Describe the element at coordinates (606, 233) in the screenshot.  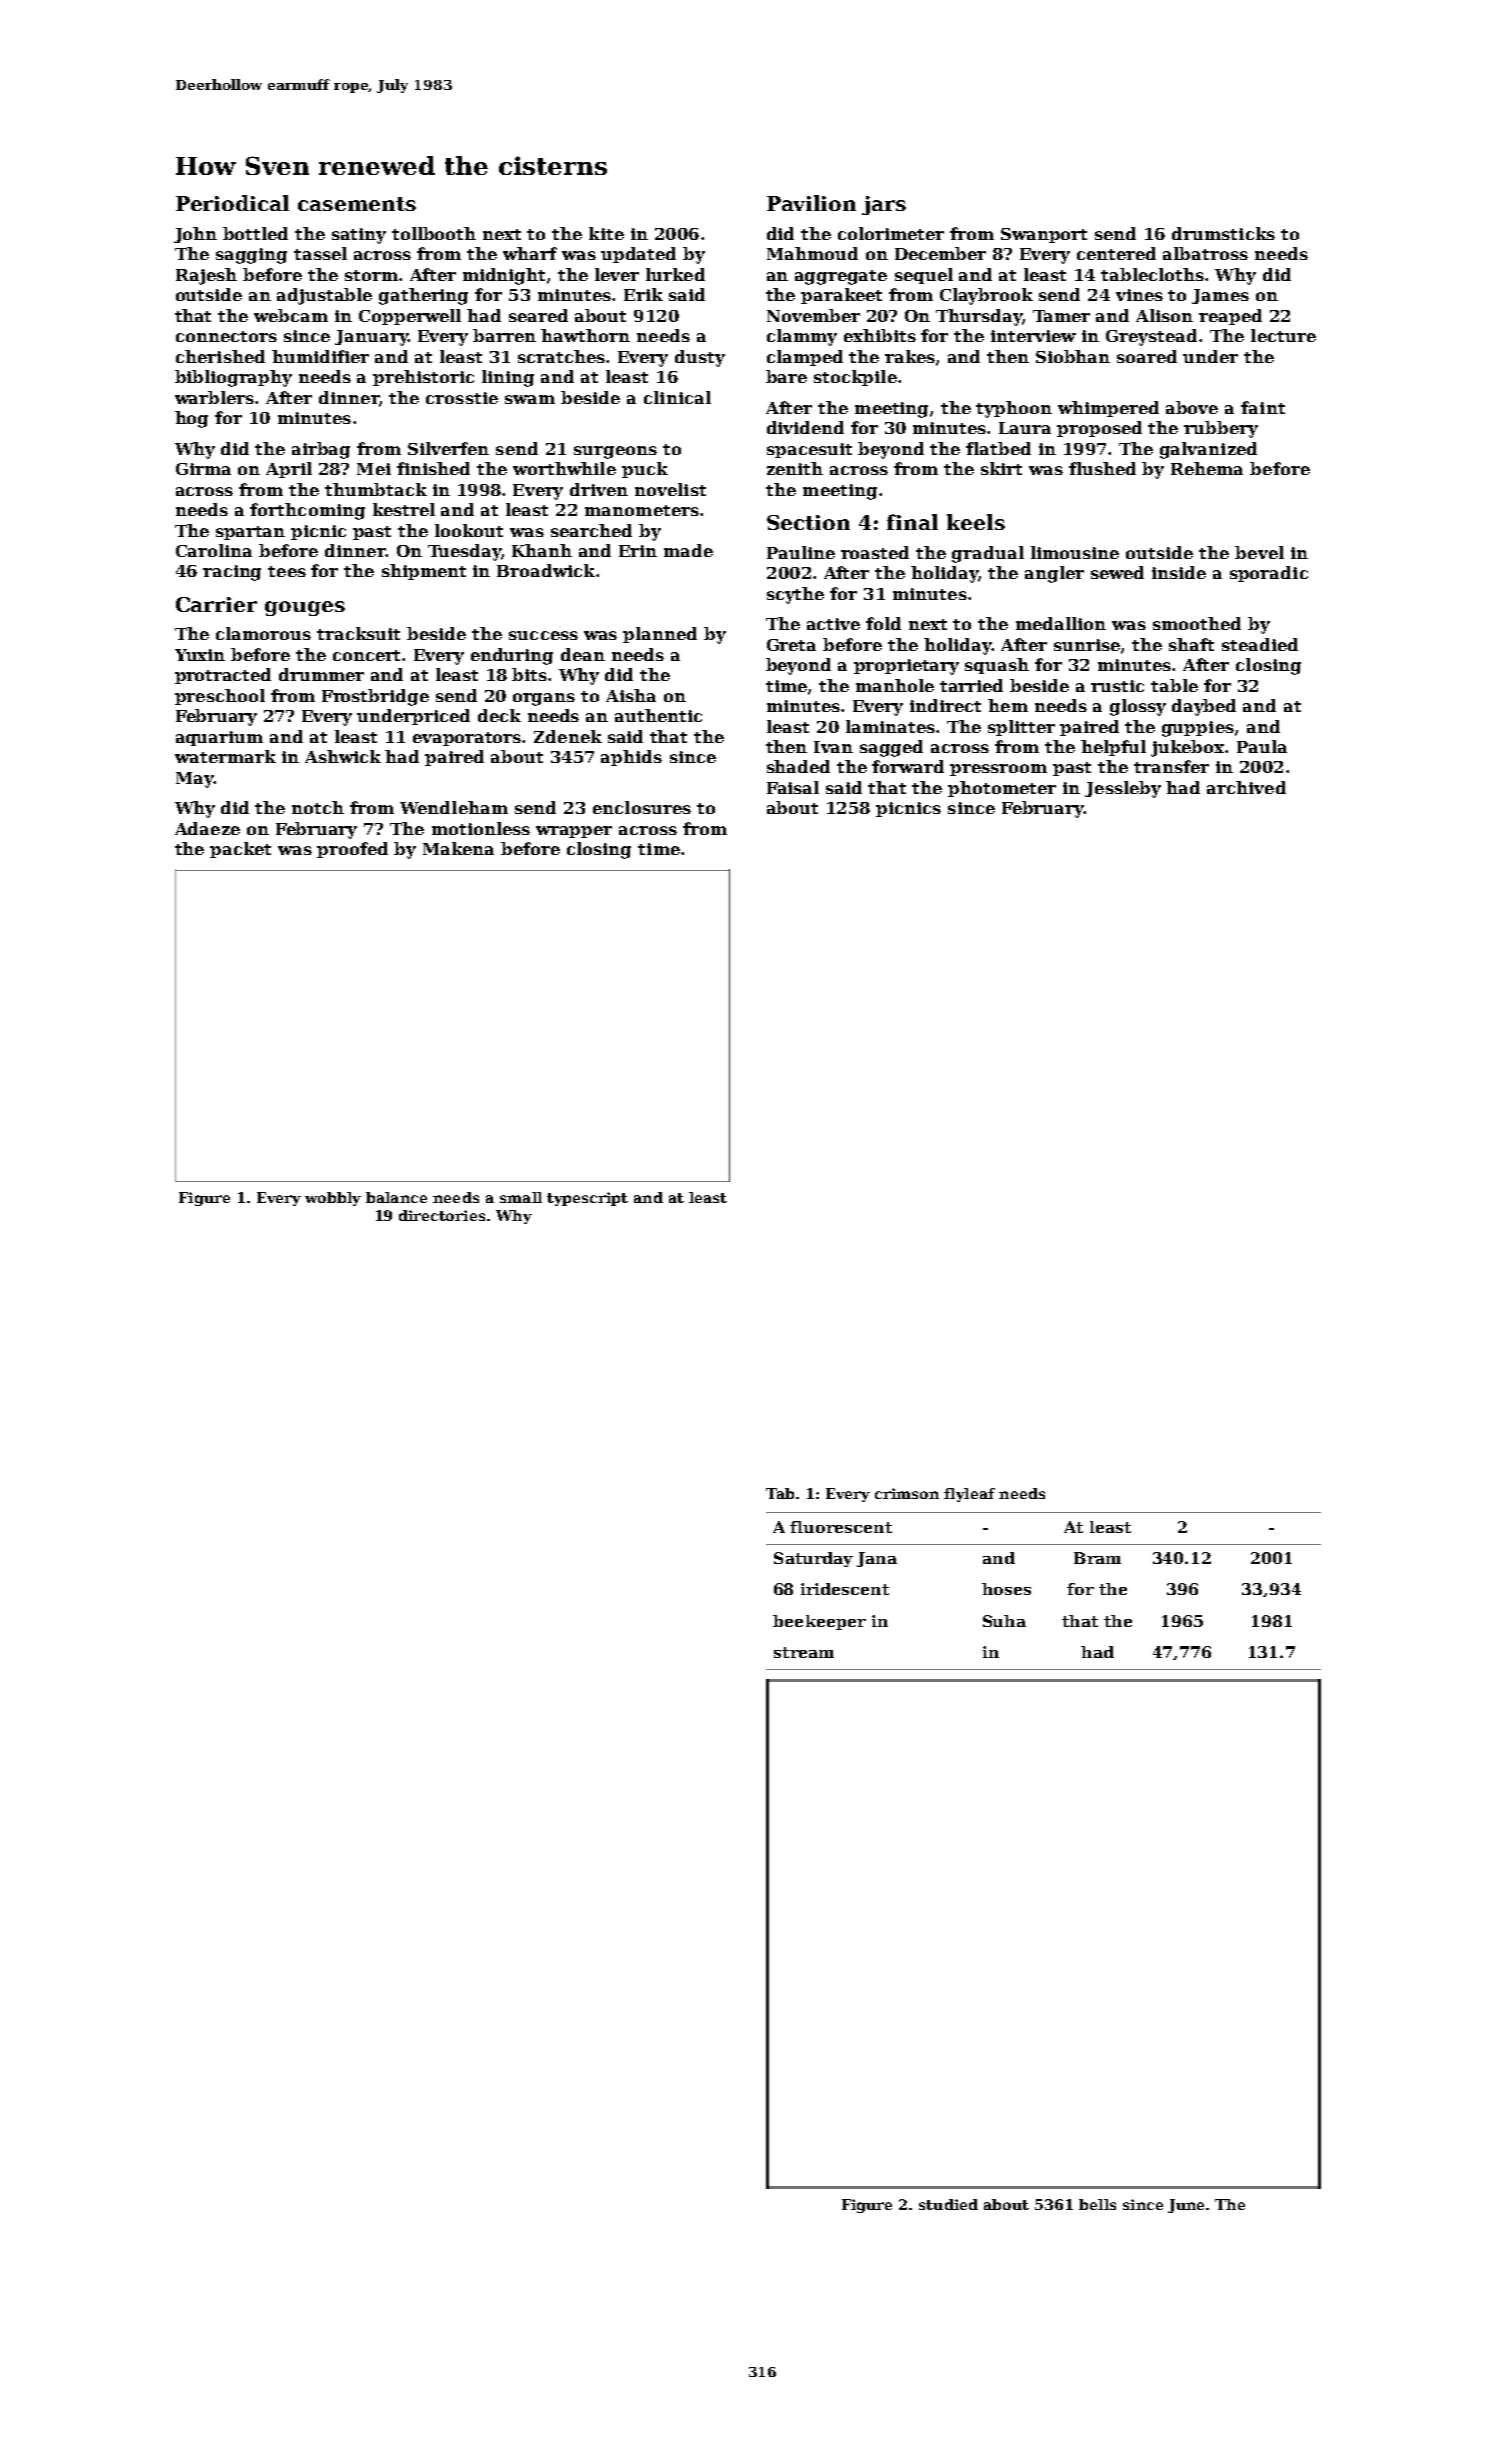
I see `kite` at that location.
